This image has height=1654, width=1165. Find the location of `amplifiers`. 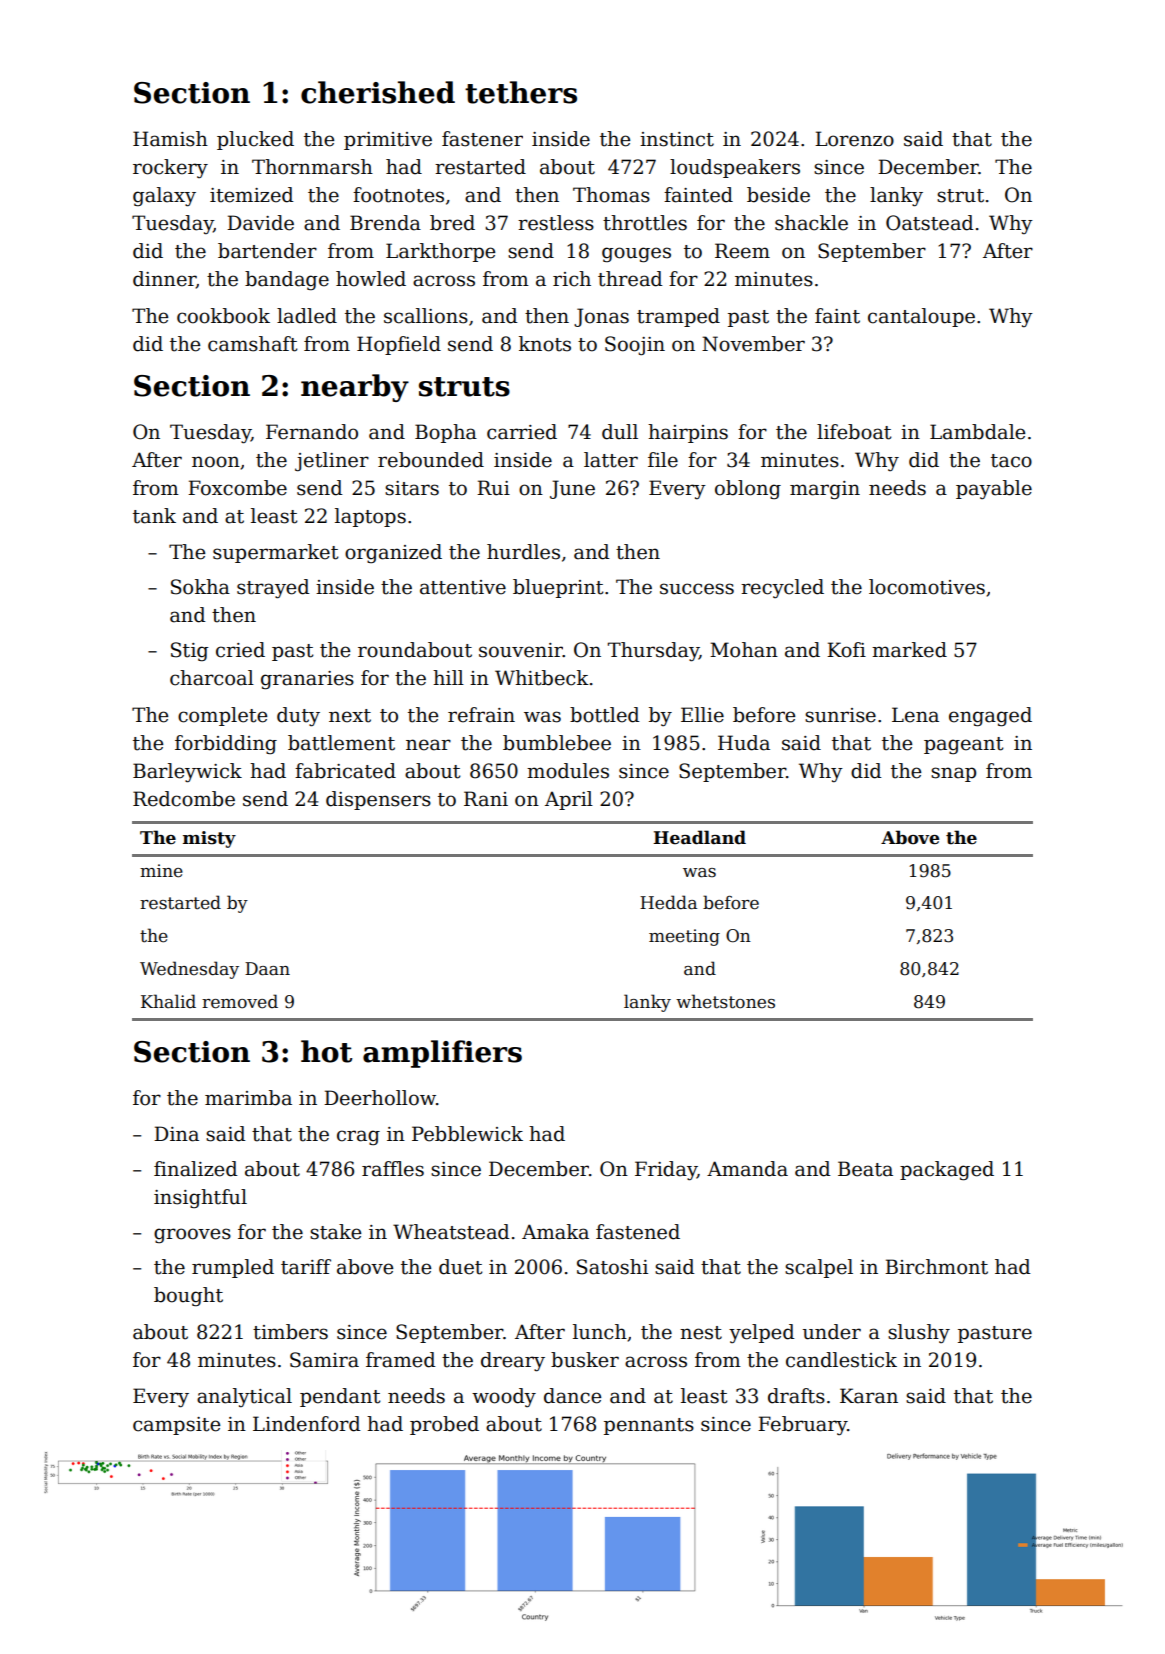

amplifiers is located at coordinates (442, 1054).
